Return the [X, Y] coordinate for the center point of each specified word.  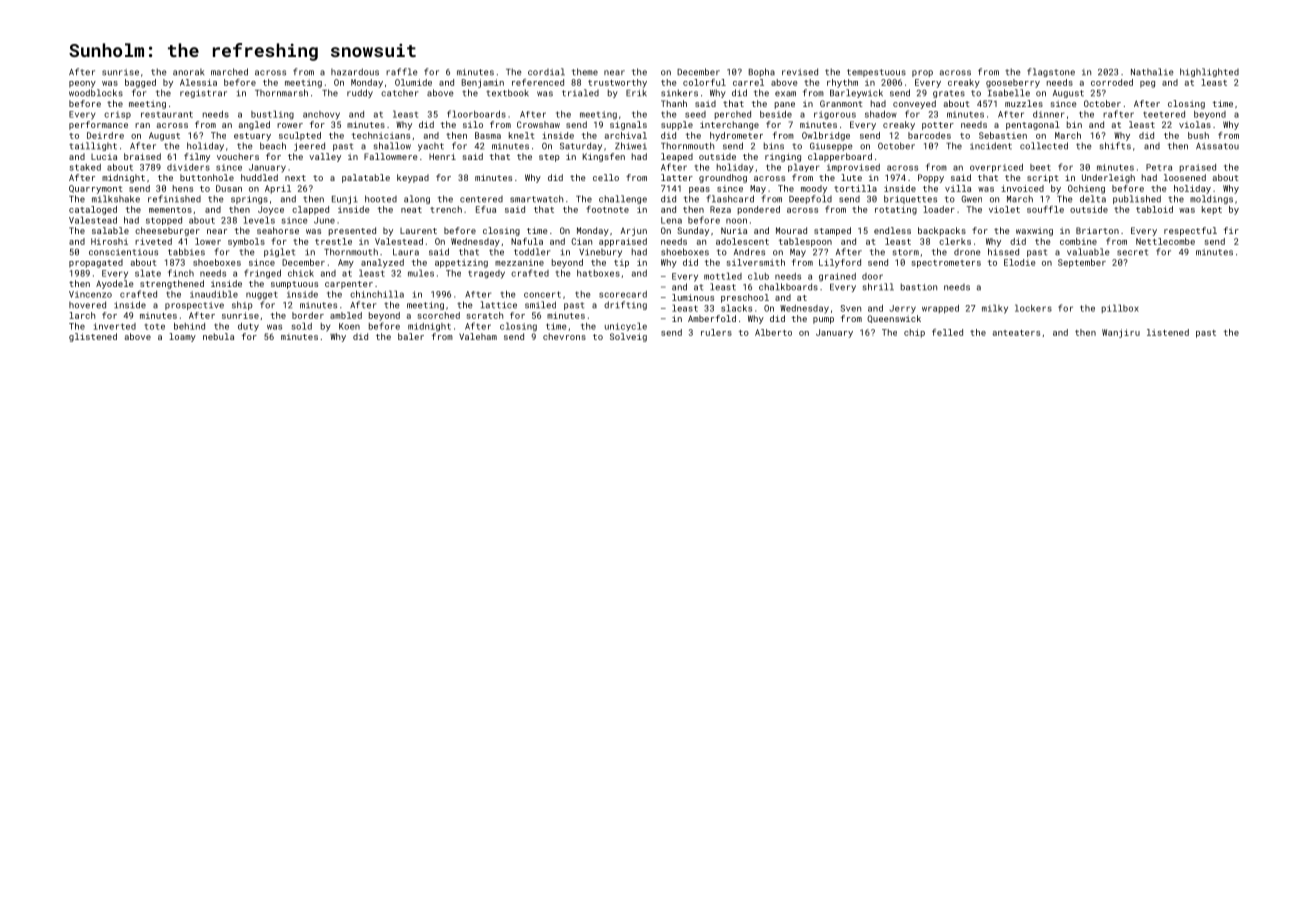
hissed [1003, 252]
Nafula [527, 241]
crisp [117, 115]
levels [259, 220]
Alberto [773, 332]
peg [1147, 84]
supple [677, 125]
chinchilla [377, 294]
